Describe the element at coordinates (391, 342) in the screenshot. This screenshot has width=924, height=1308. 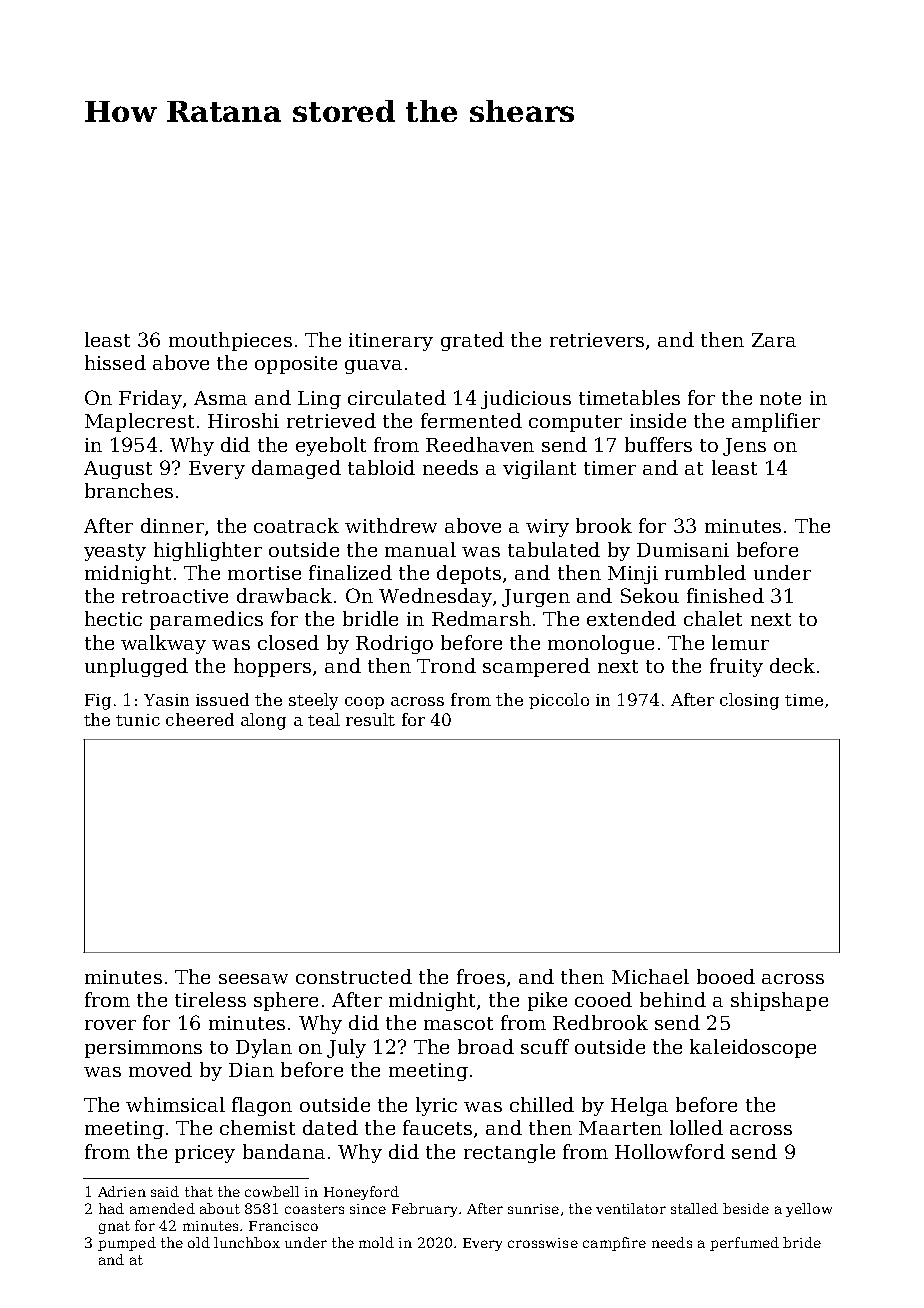
I see `itinerary` at that location.
